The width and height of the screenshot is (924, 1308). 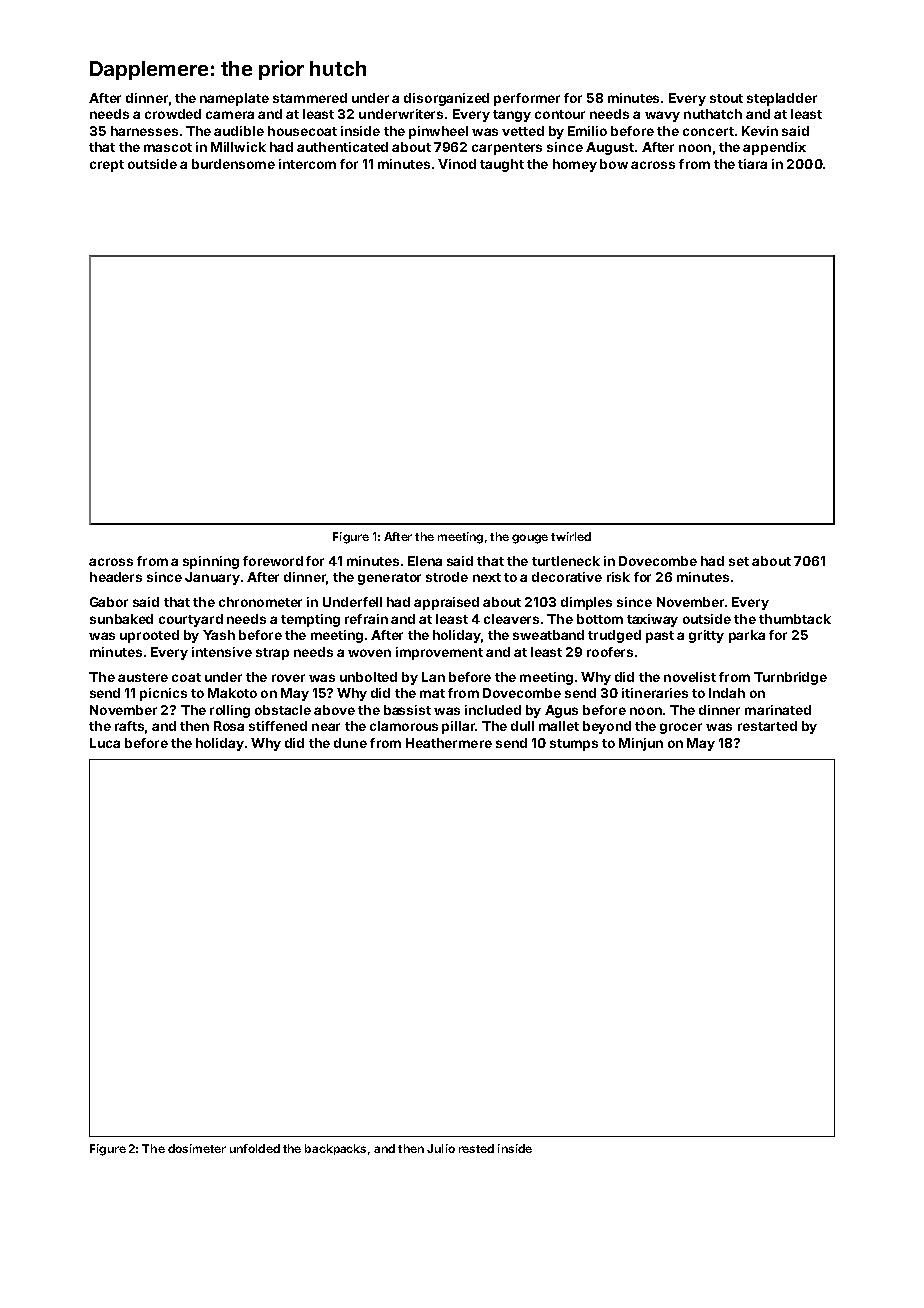 What do you see at coordinates (441, 1148) in the screenshot?
I see `Julio` at bounding box center [441, 1148].
